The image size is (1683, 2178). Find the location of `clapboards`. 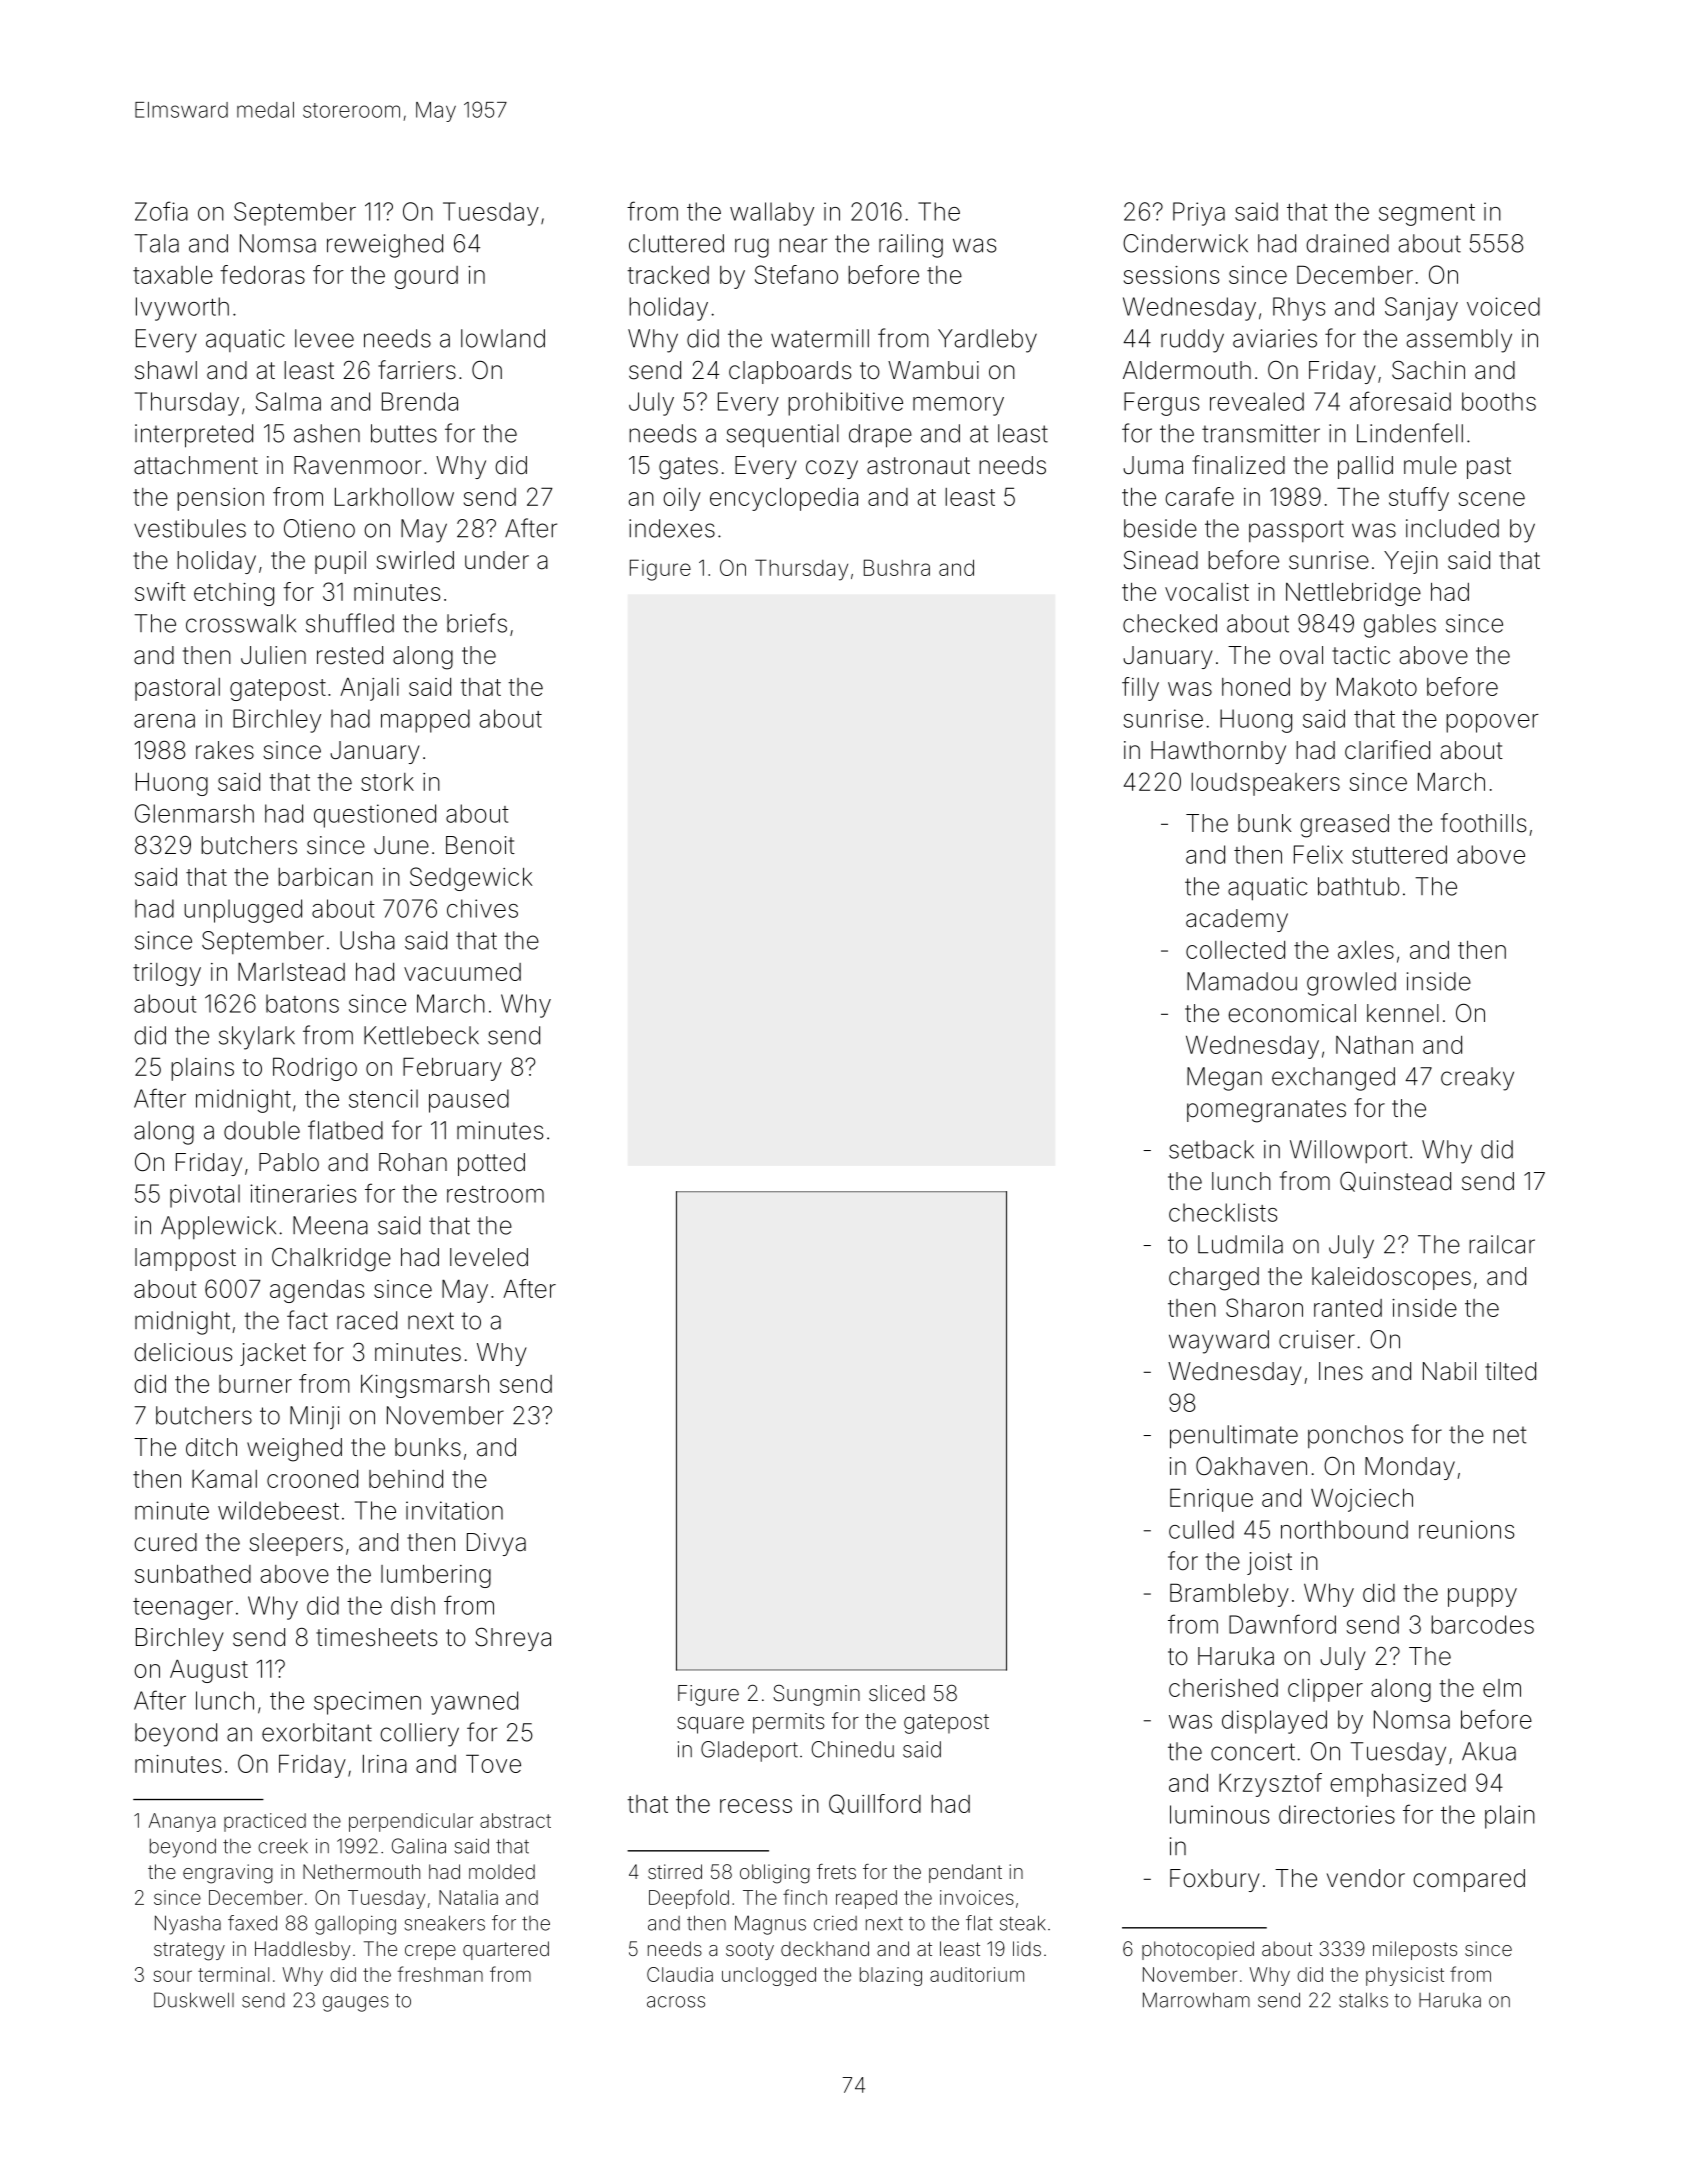

clapboards is located at coordinates (790, 372).
